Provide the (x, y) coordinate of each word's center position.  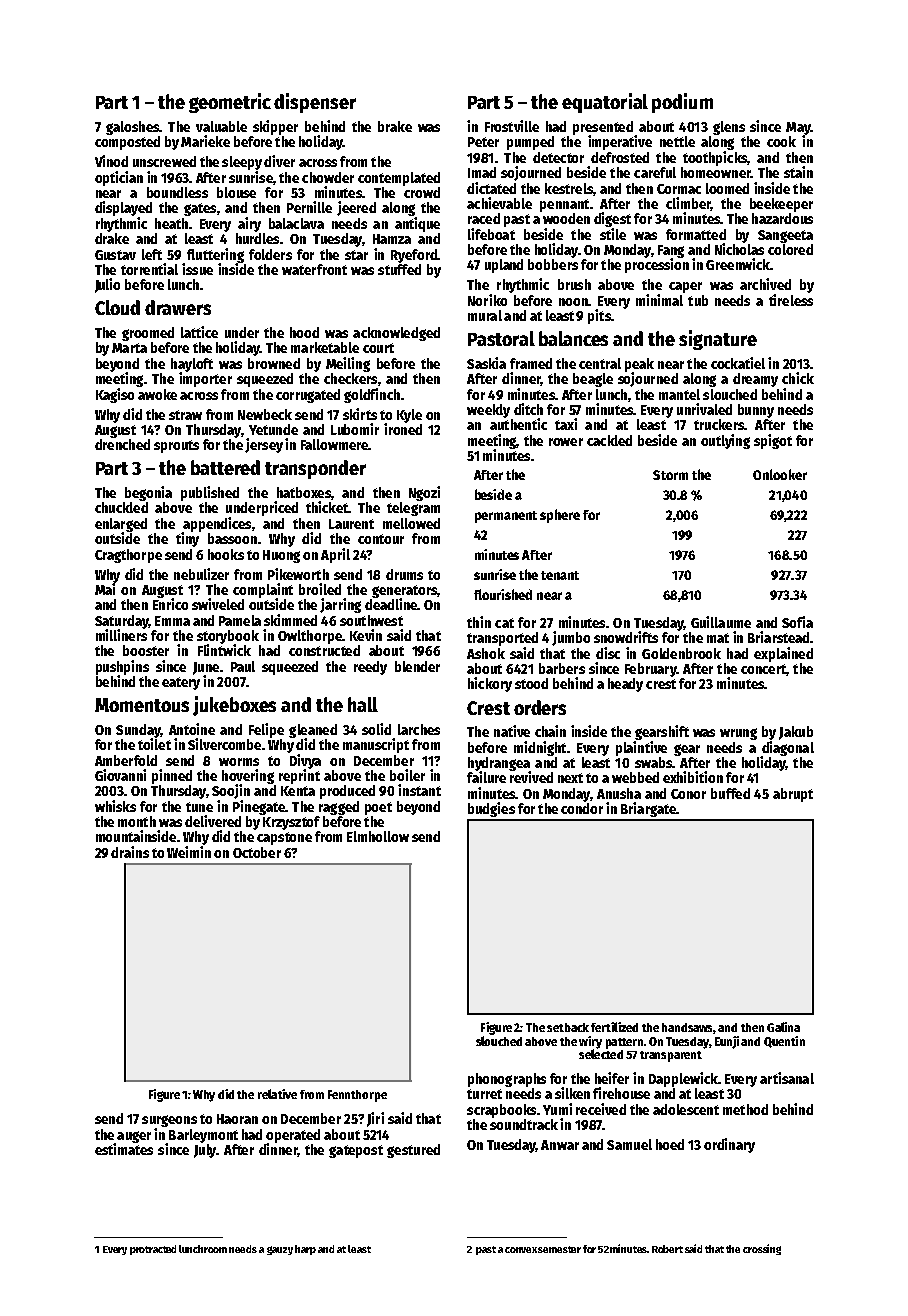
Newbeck (265, 414)
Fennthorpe (357, 1096)
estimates (124, 1149)
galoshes (132, 128)
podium (682, 103)
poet (378, 808)
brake (395, 126)
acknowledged (396, 334)
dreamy (755, 380)
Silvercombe (224, 744)
